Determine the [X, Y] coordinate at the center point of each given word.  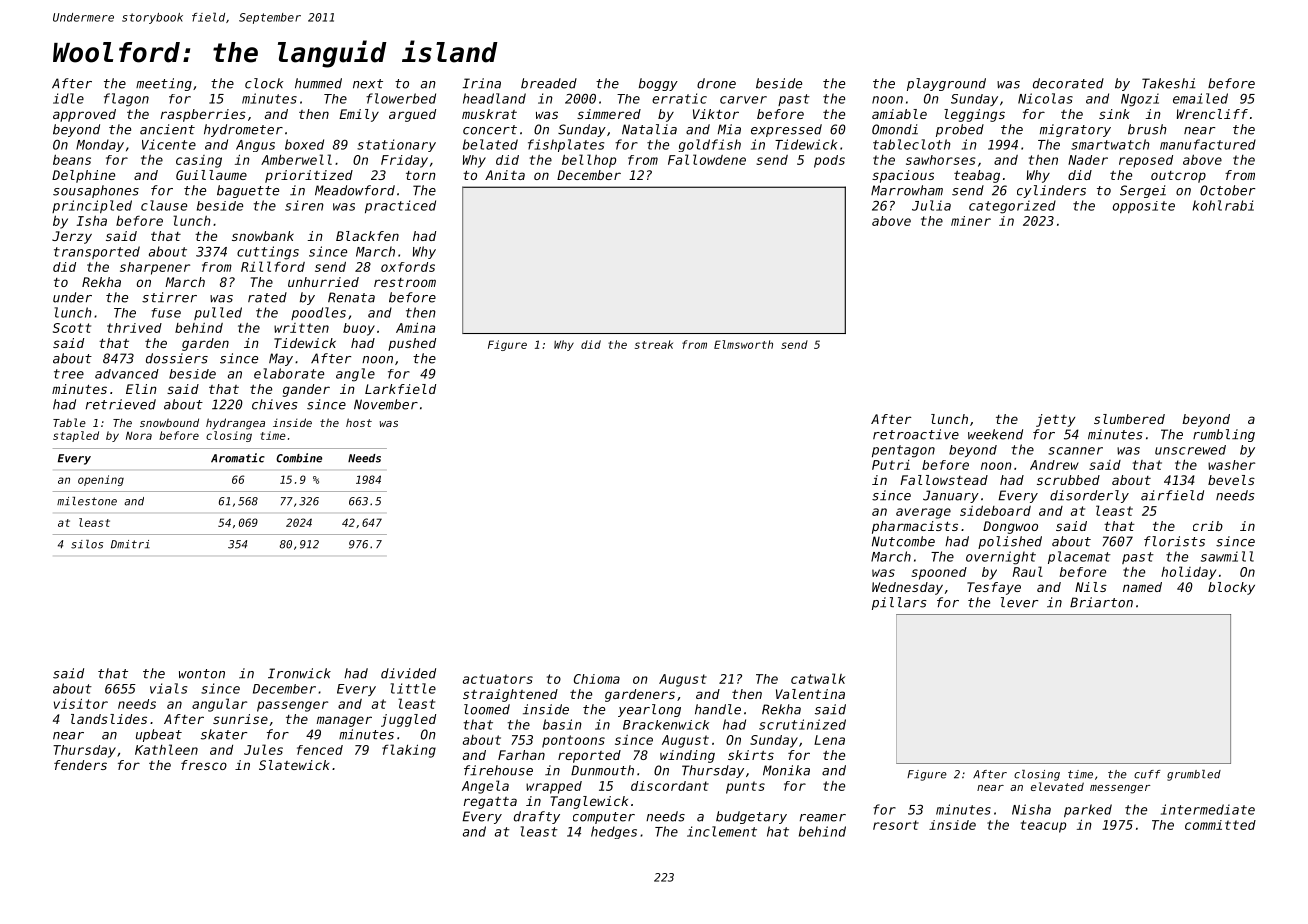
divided [408, 673]
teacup [1043, 826]
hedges [614, 832]
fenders [80, 765]
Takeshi [1169, 83]
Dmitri [130, 544]
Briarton [1101, 602]
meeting [164, 84]
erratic [679, 98]
